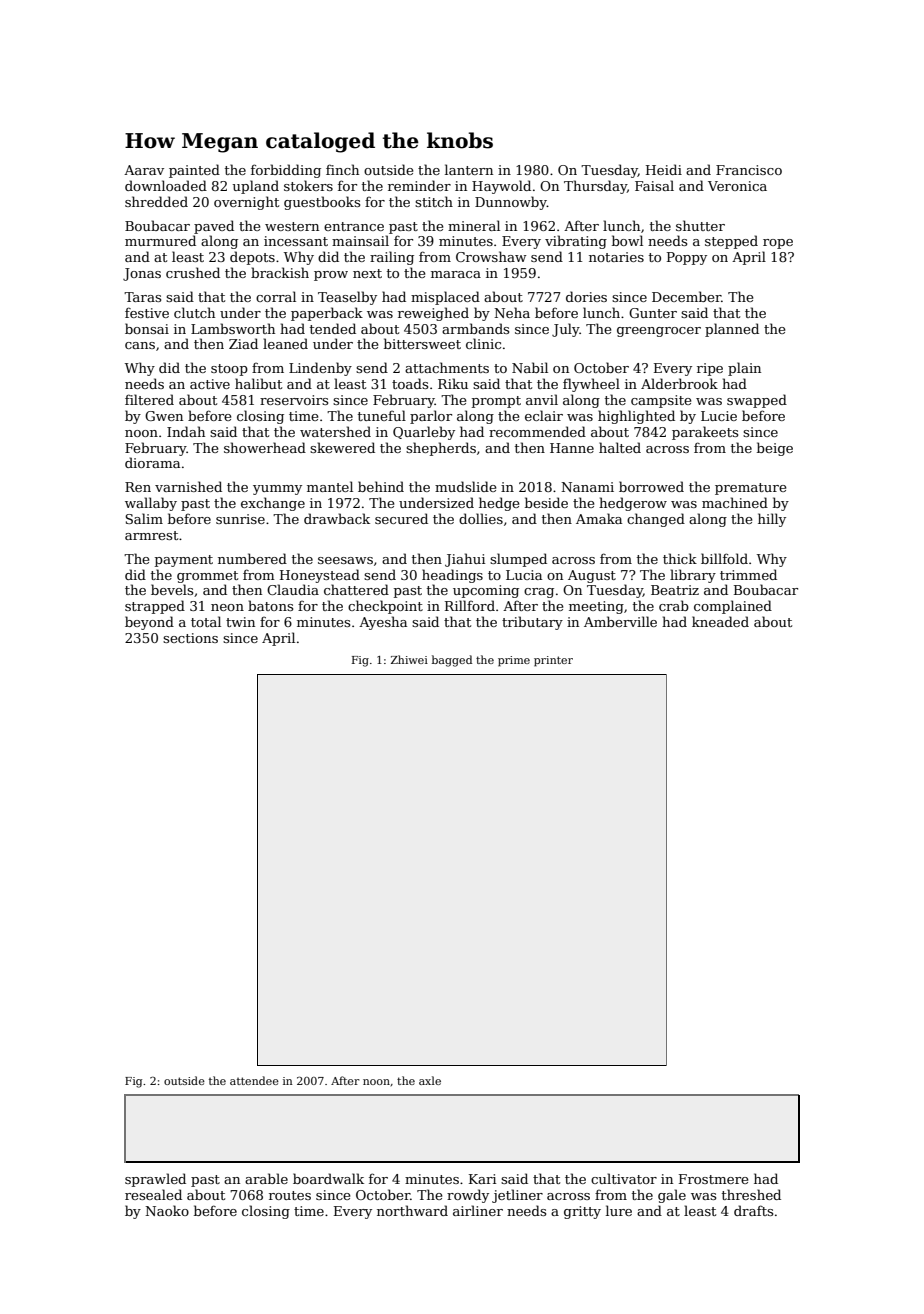  I want to click on forbidding, so click(286, 171).
